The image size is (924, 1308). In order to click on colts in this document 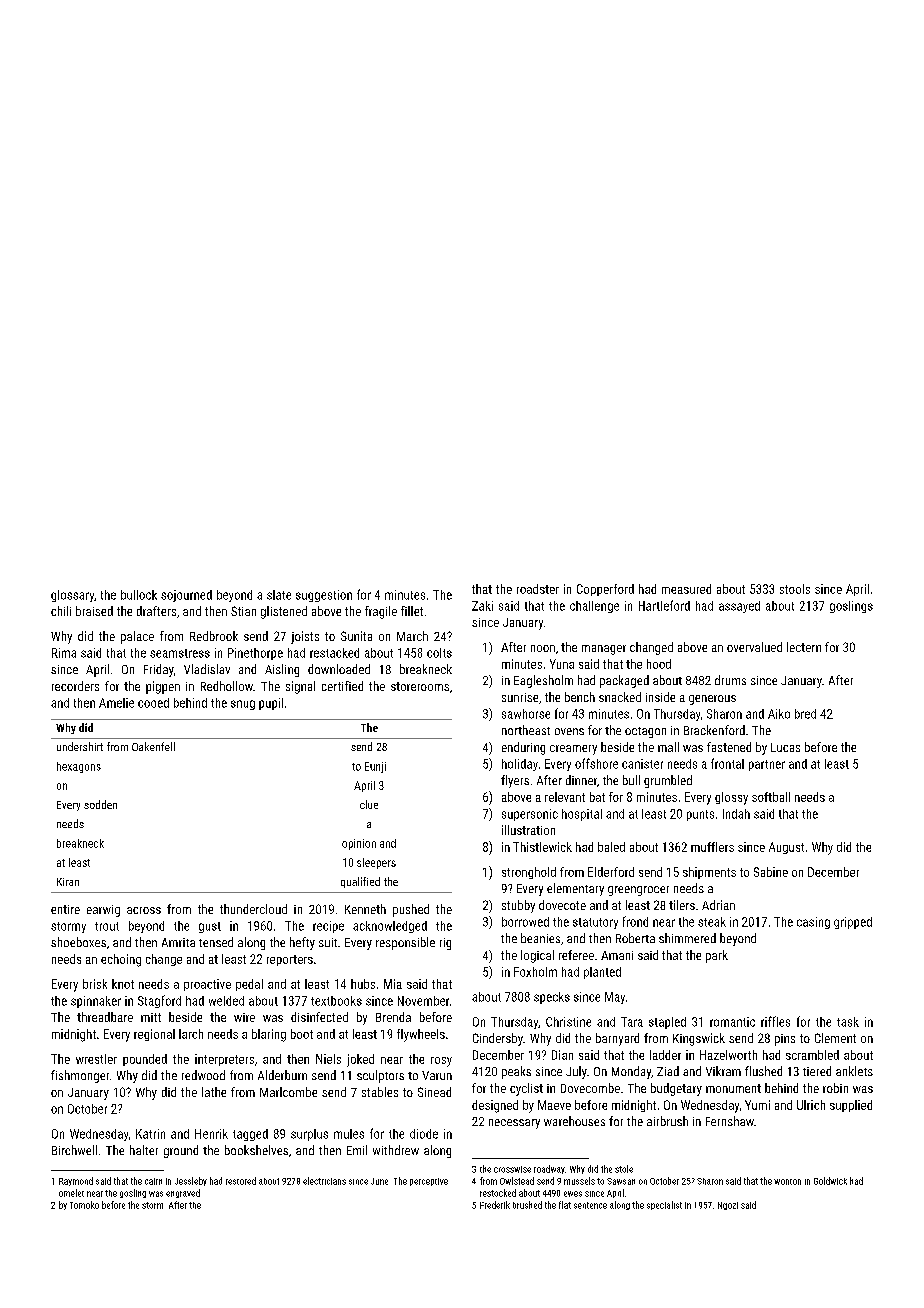, I will do `click(439, 653)`.
